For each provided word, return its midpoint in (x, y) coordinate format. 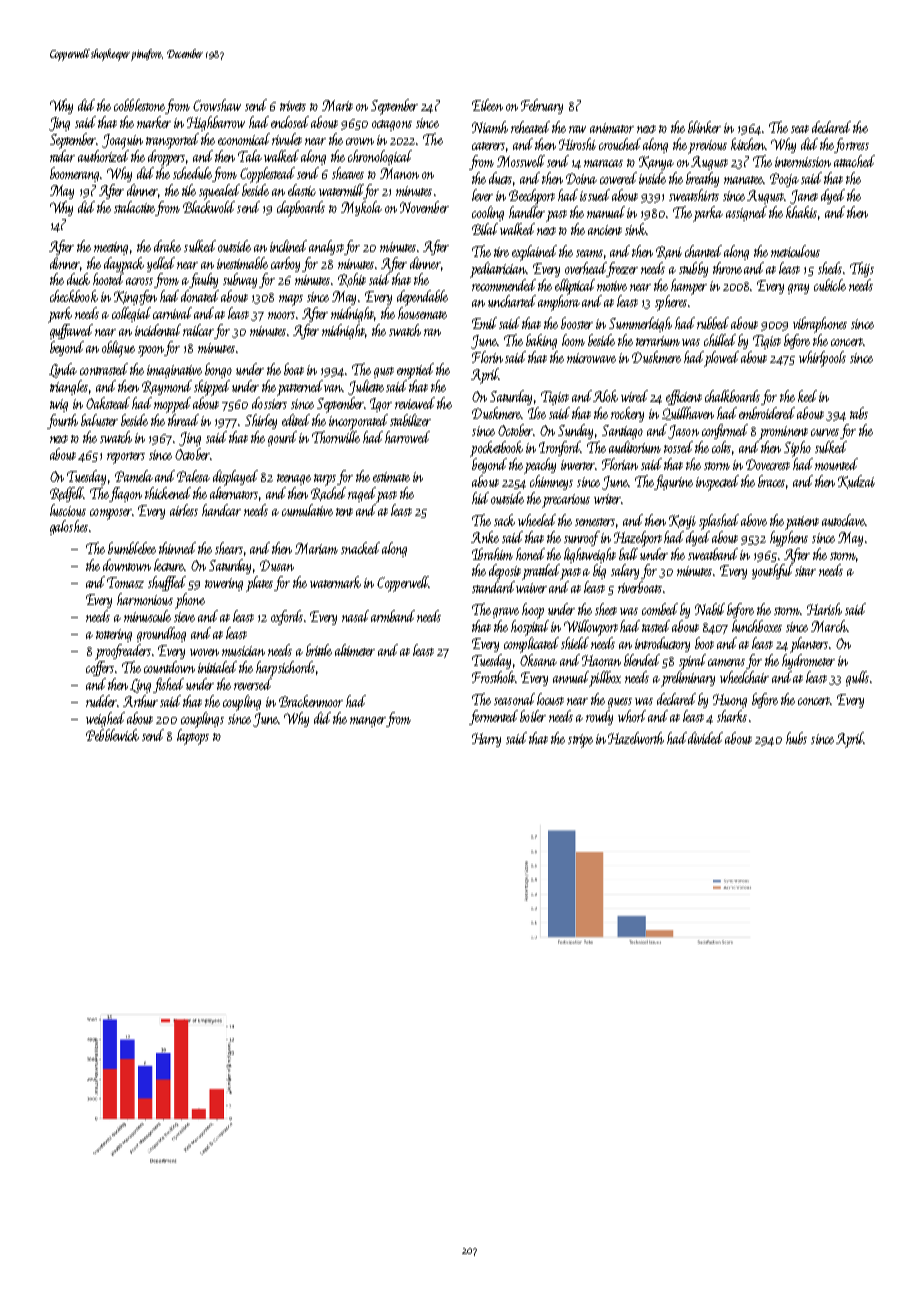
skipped (212, 388)
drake (167, 246)
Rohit (352, 280)
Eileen (487, 105)
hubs (796, 738)
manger (368, 722)
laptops (193, 737)
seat (800, 129)
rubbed (713, 323)
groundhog (161, 634)
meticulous (795, 251)
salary (625, 571)
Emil (484, 323)
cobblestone (140, 106)
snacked (360, 548)
